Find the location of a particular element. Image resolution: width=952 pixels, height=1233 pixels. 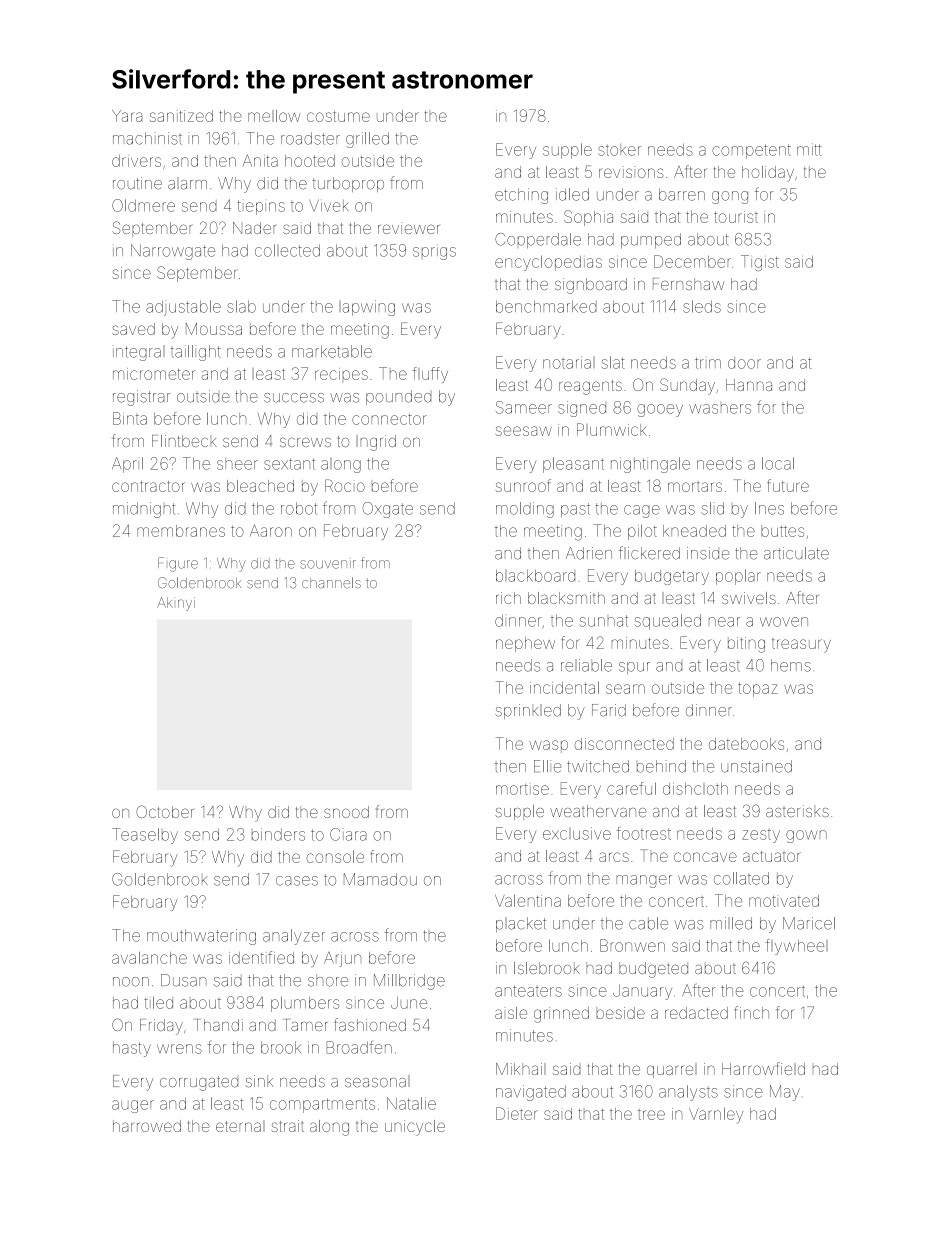

molding is located at coordinates (525, 510).
